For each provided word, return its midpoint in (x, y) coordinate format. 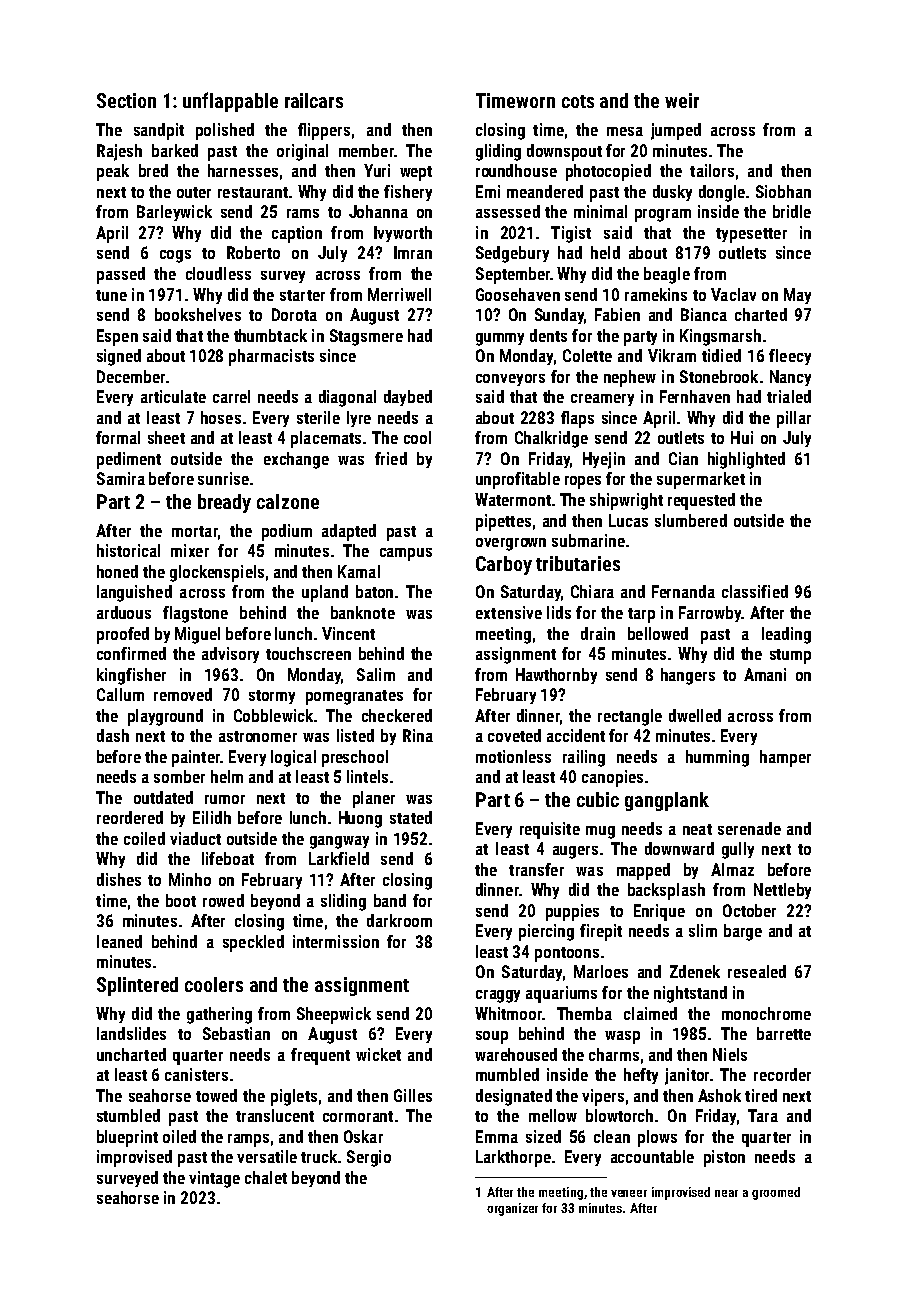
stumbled (128, 1115)
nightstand (690, 994)
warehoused (516, 1054)
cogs (175, 256)
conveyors (510, 380)
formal (118, 437)
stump (790, 656)
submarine (588, 540)
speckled (253, 943)
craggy (498, 996)
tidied (721, 355)
